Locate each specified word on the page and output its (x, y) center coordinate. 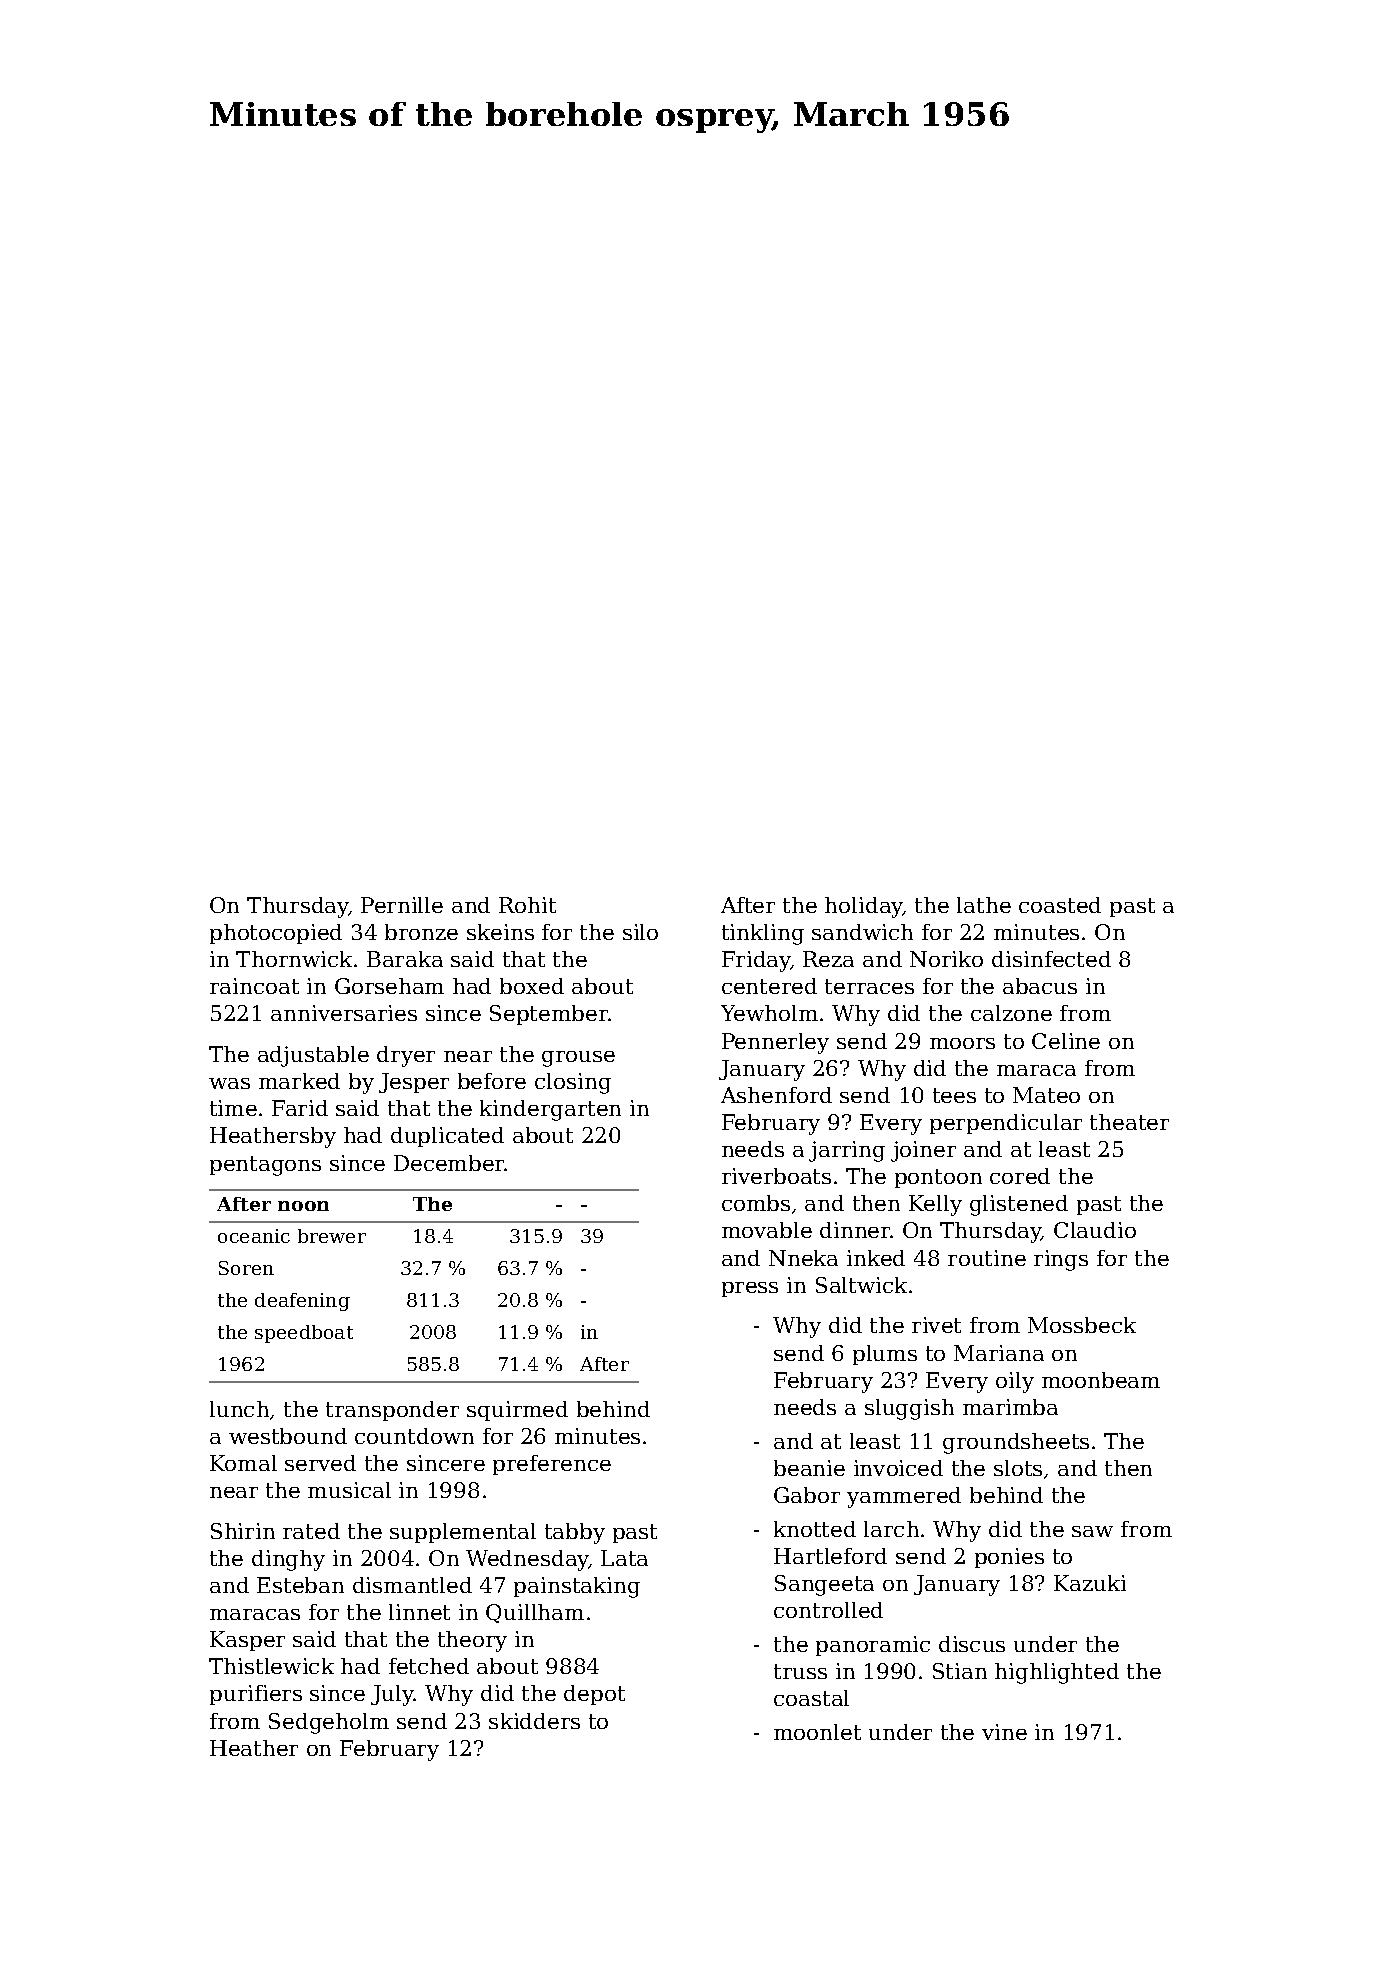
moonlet (817, 1732)
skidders (534, 1721)
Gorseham (389, 986)
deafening (302, 1302)
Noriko (946, 959)
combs (756, 1203)
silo (640, 932)
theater (1129, 1122)
